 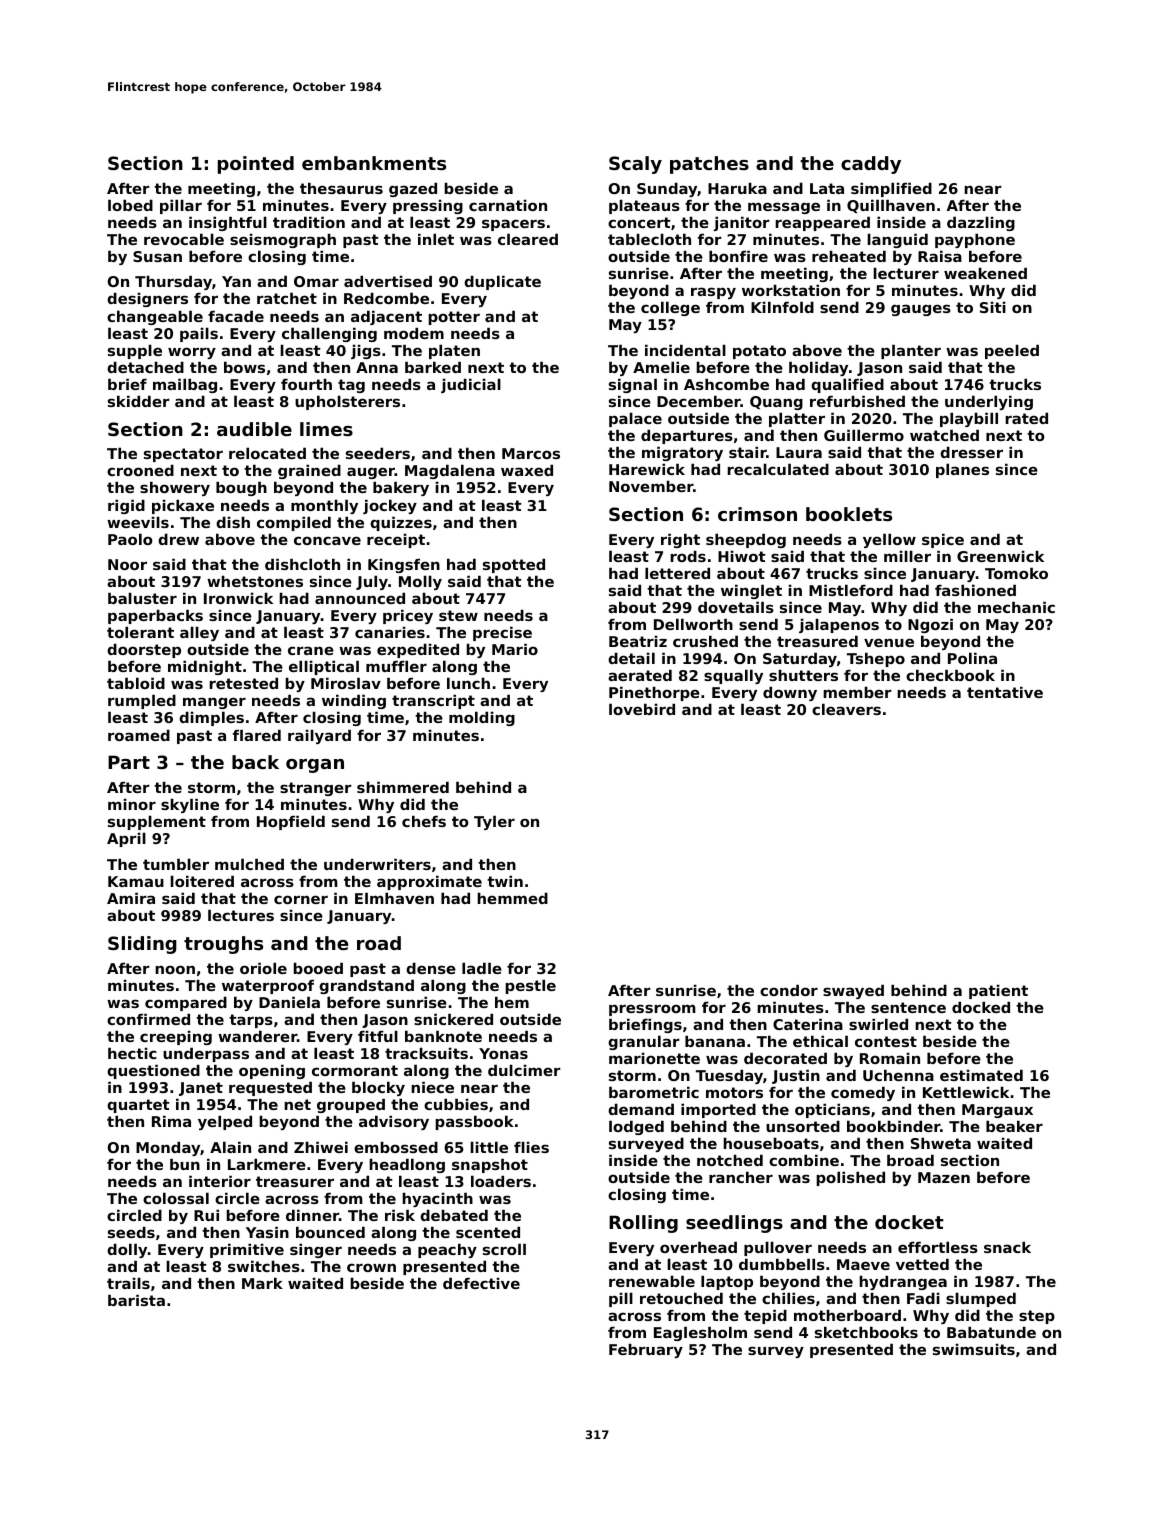 I want to click on cleavers, so click(x=846, y=709).
